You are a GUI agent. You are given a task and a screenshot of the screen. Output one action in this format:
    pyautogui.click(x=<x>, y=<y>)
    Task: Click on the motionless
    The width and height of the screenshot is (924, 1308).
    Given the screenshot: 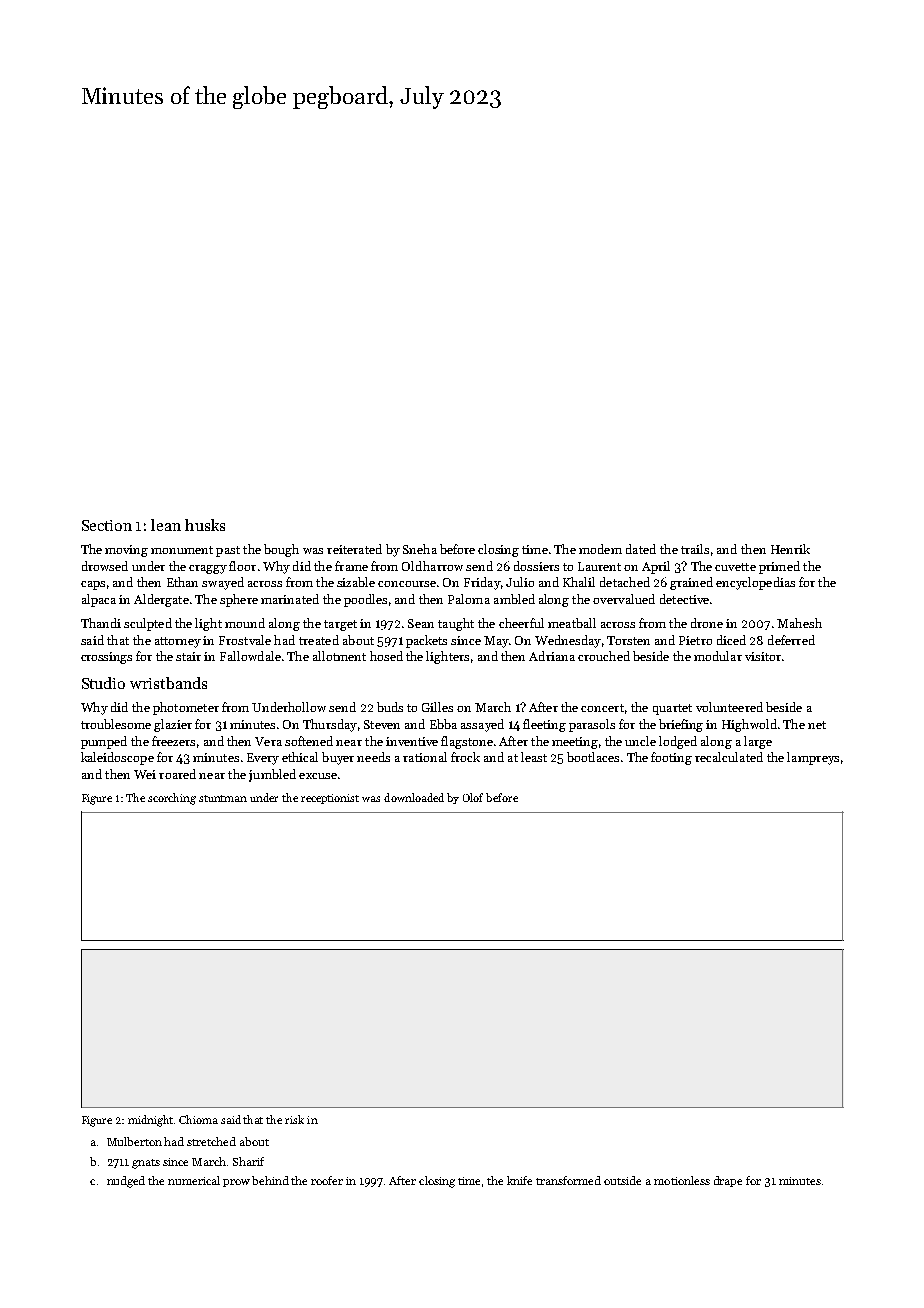 What is the action you would take?
    pyautogui.click(x=682, y=1180)
